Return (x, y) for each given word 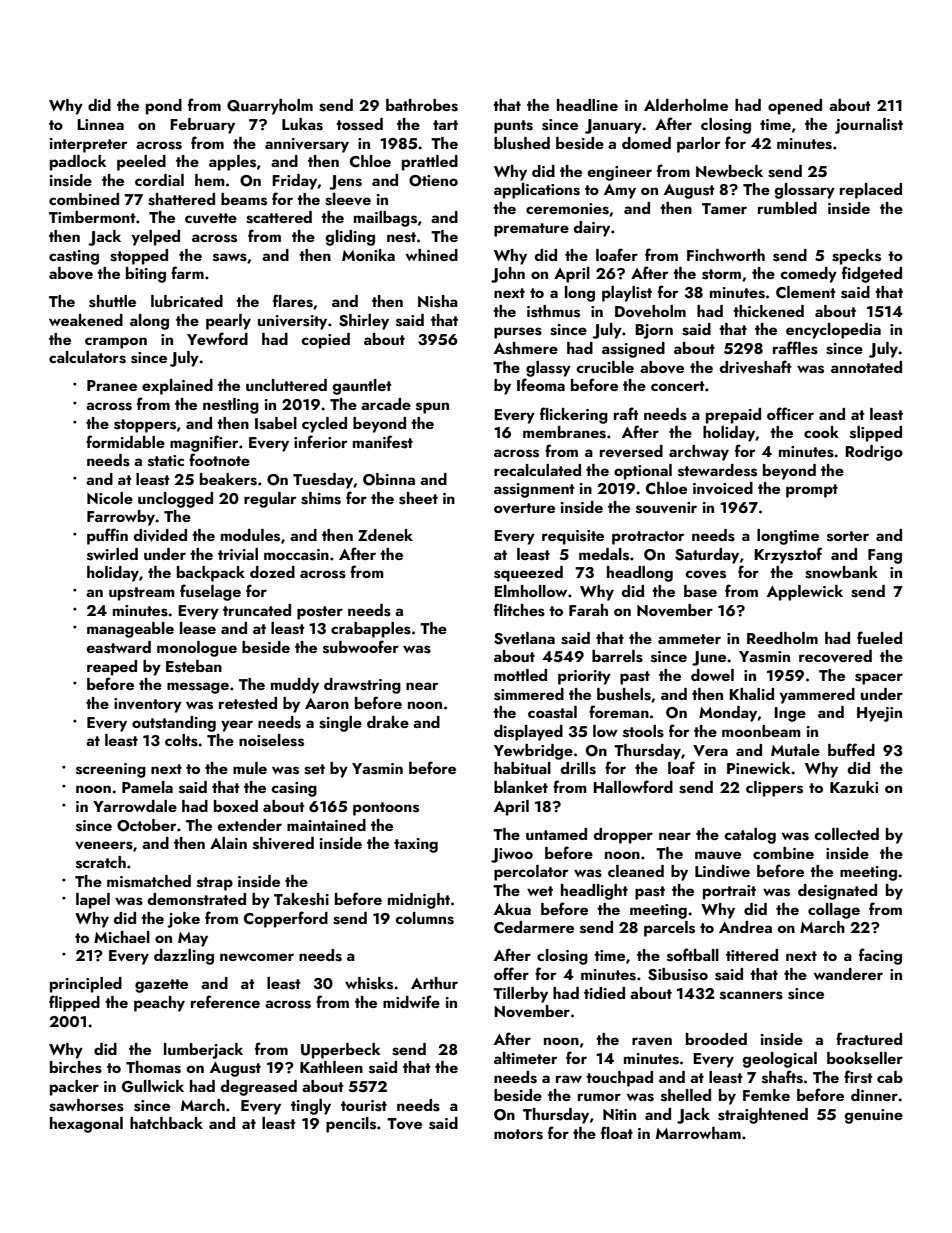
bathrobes (422, 105)
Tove (404, 1124)
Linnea (100, 124)
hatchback (166, 1123)
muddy (295, 686)
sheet (418, 498)
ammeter (689, 639)
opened (795, 107)
